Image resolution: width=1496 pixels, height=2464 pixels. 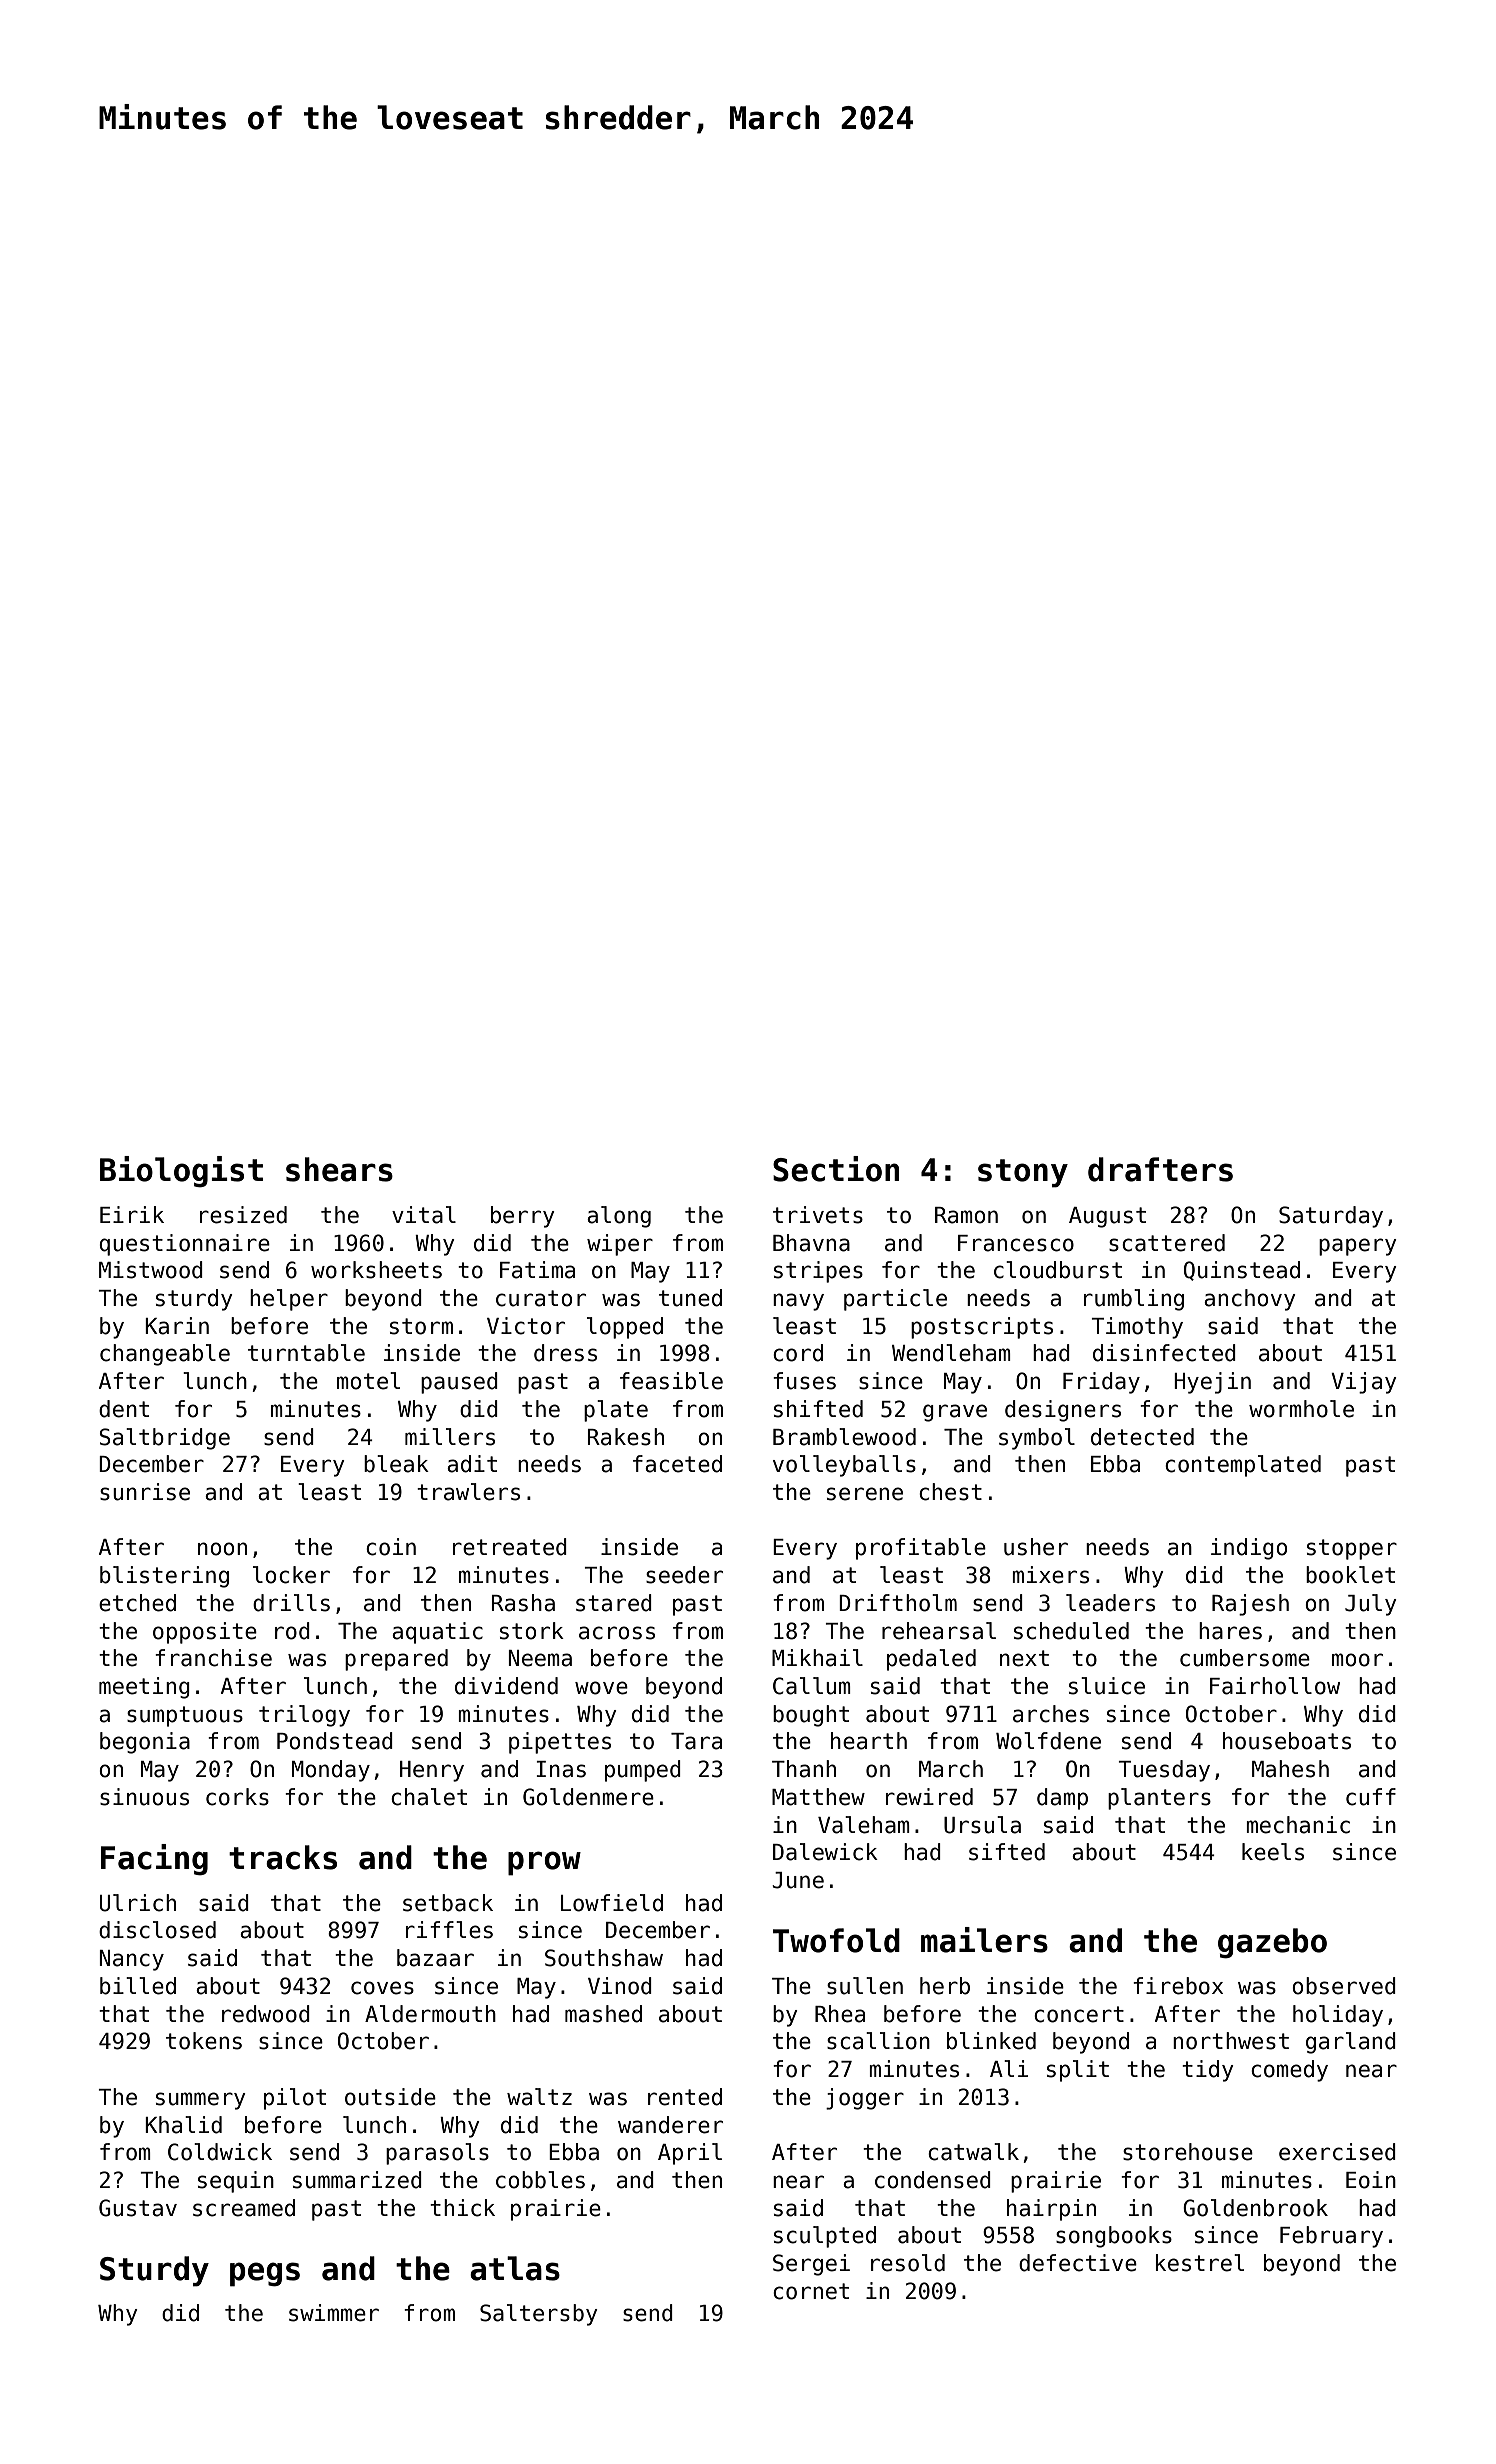 What do you see at coordinates (690, 2154) in the document?
I see `April` at bounding box center [690, 2154].
